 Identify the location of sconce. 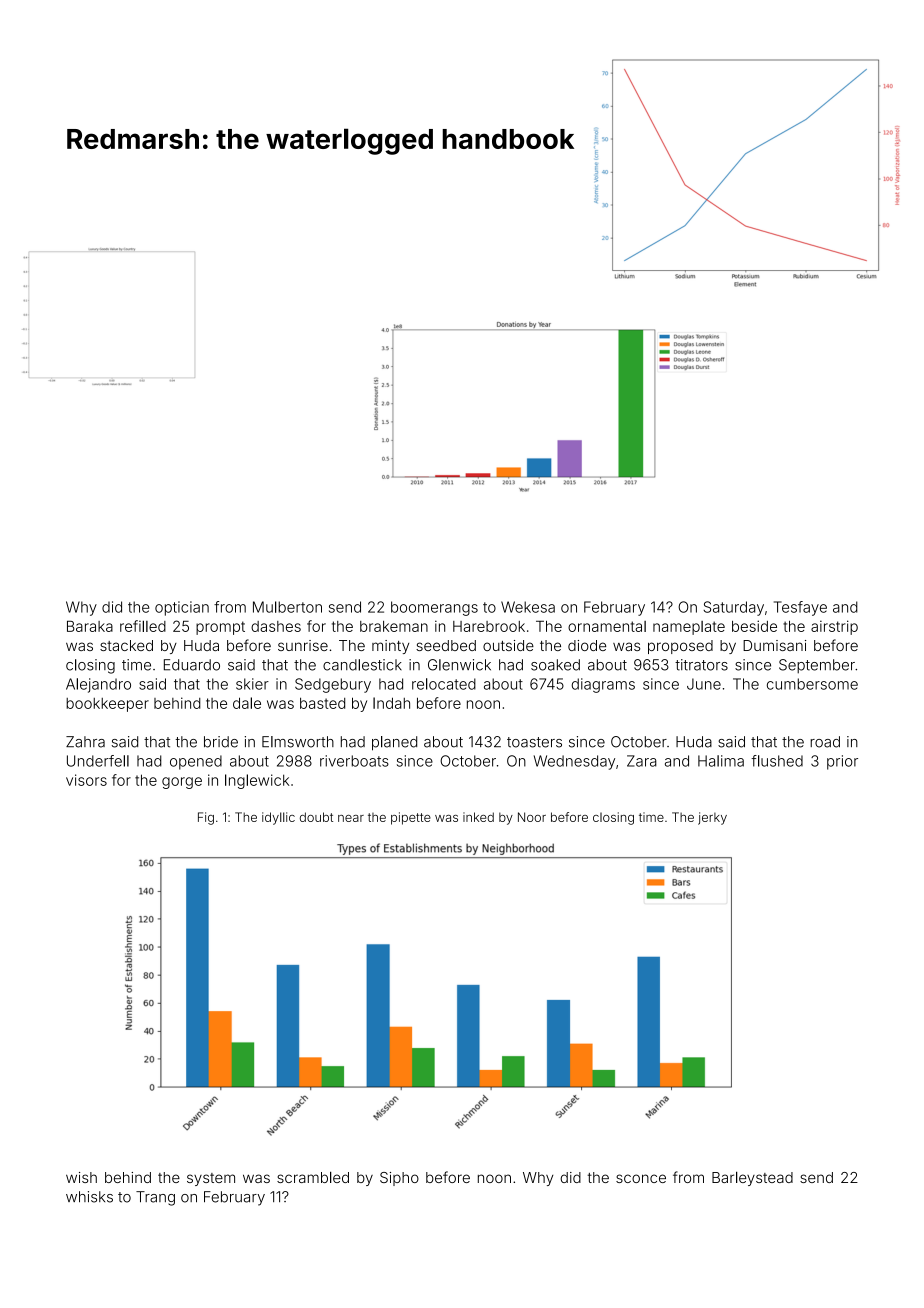
(641, 1178).
